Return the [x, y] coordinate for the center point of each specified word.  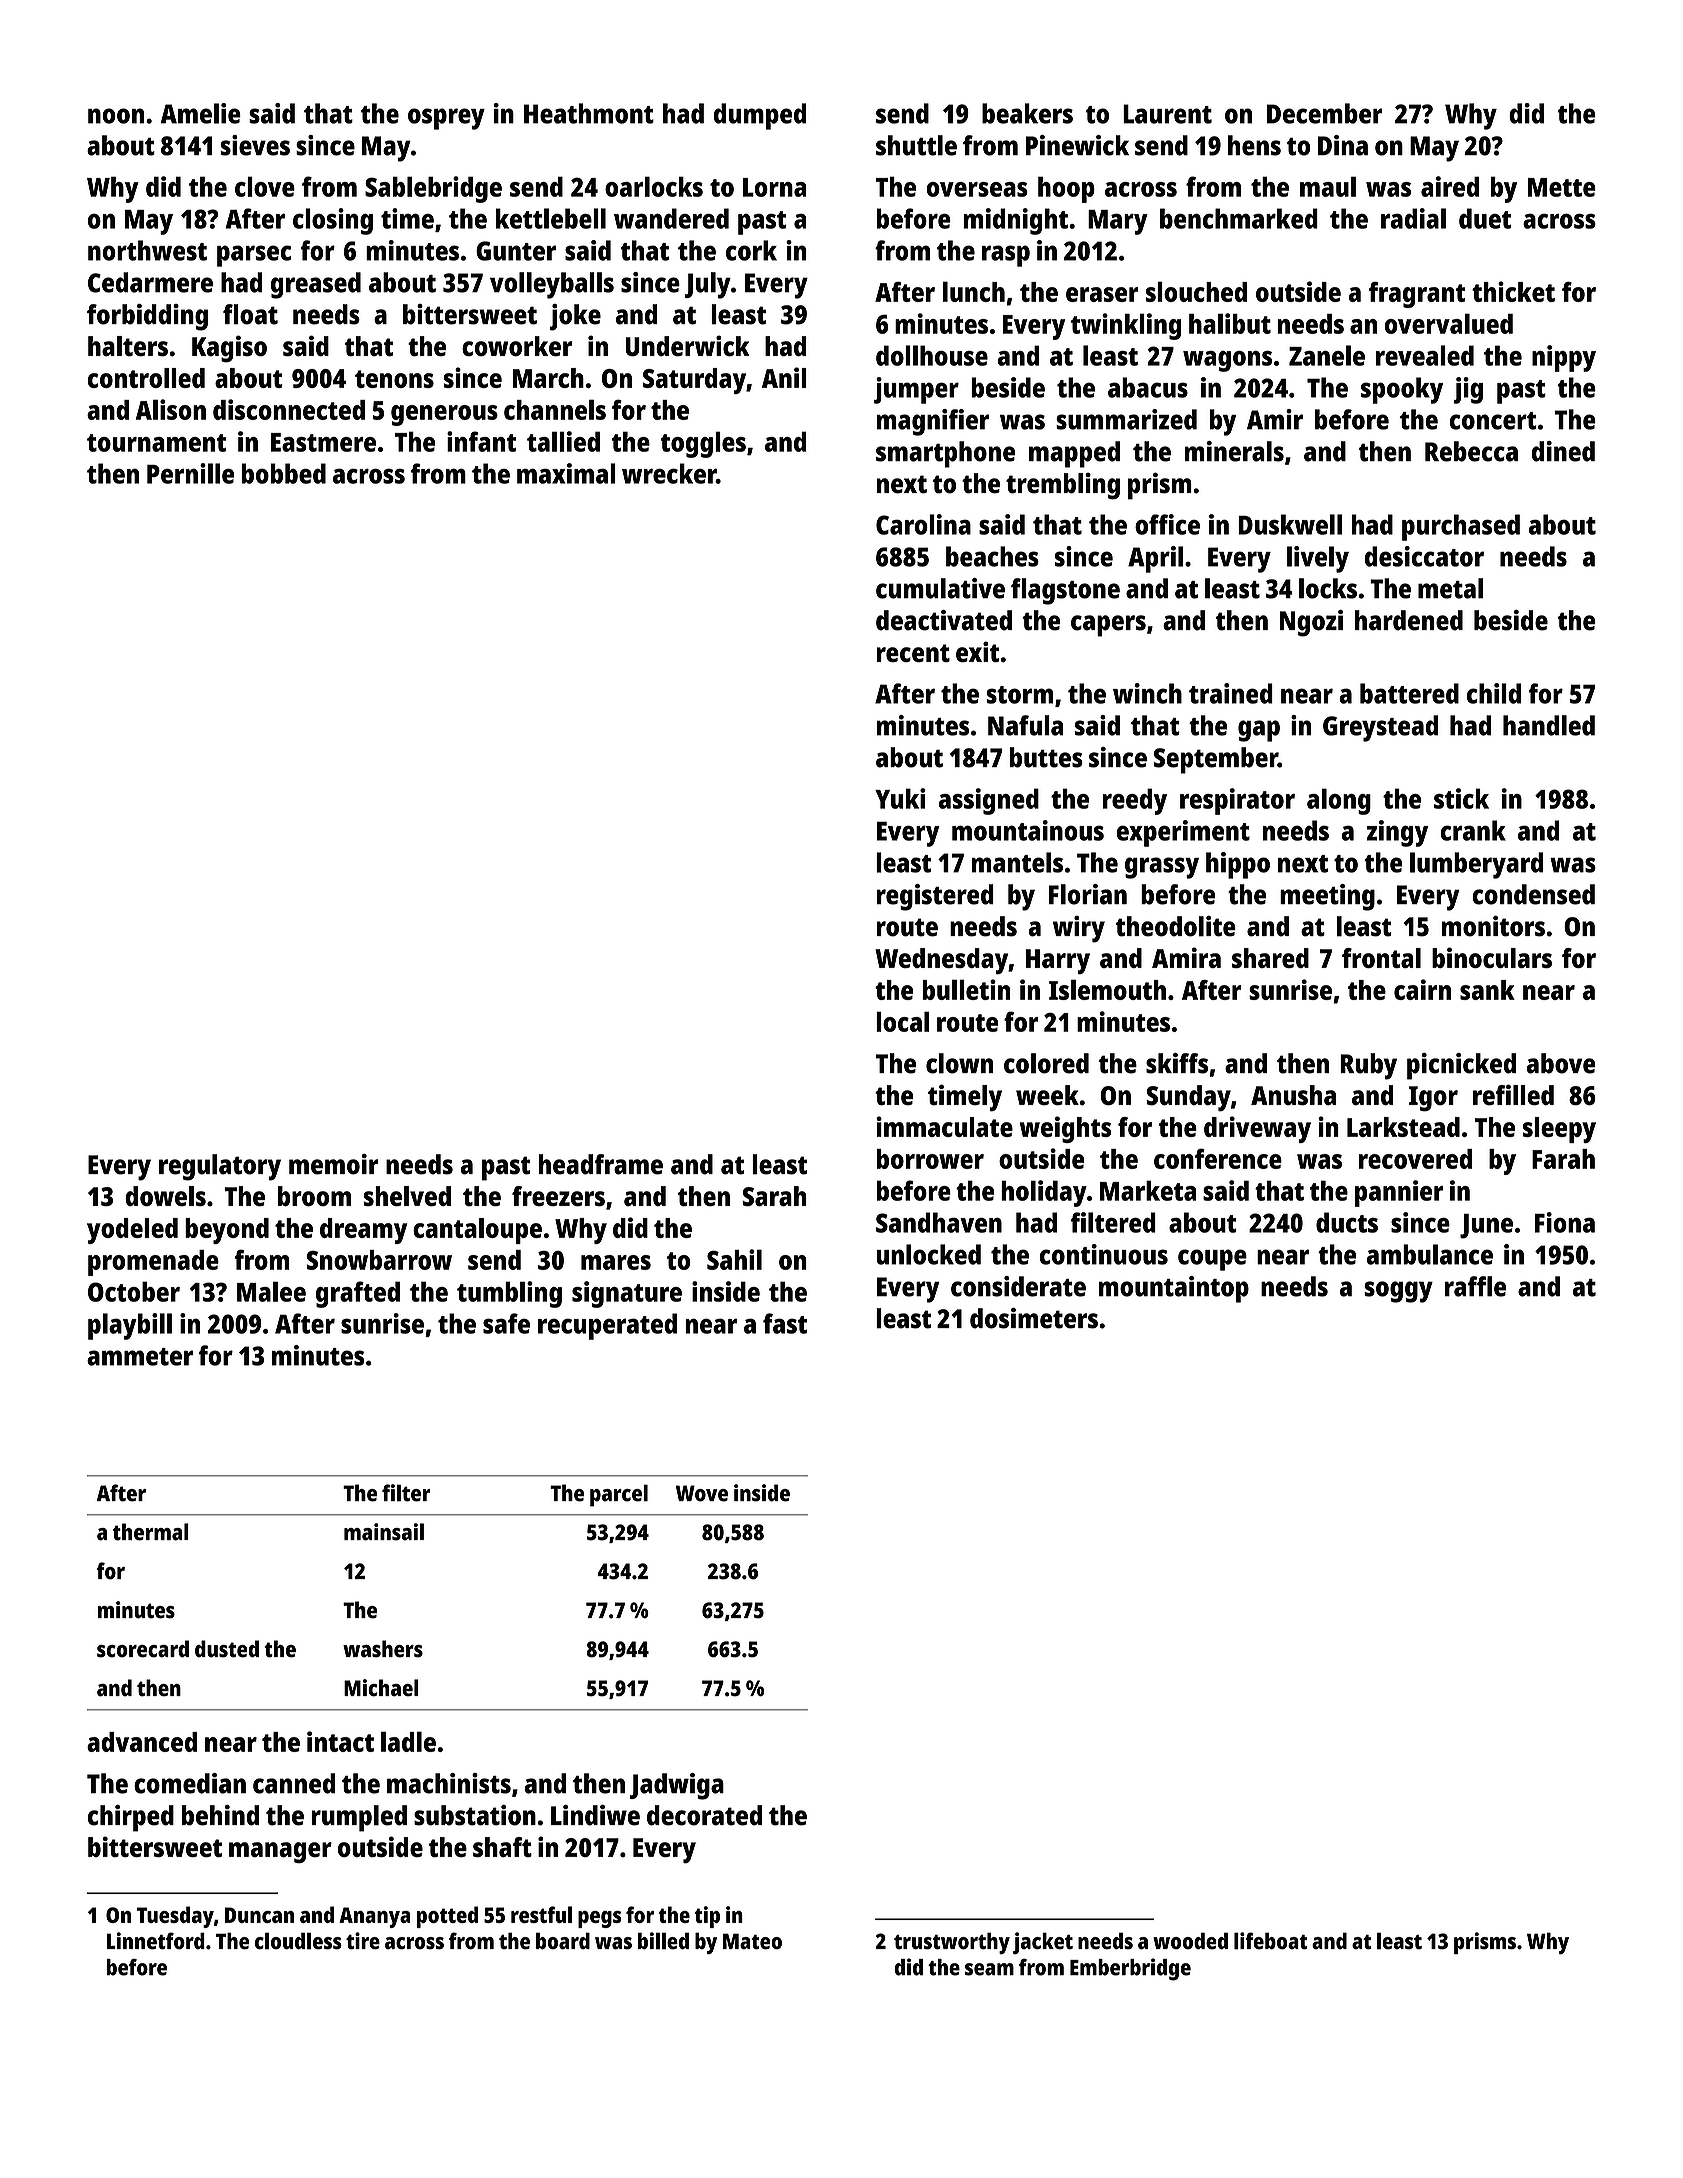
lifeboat [1271, 1941]
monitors [1493, 926]
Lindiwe [595, 1815]
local [902, 1021]
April [1155, 559]
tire [363, 1941]
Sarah [774, 1196]
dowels [165, 1196]
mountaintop [1174, 1289]
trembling [1063, 486]
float [250, 314]
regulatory [220, 1167]
